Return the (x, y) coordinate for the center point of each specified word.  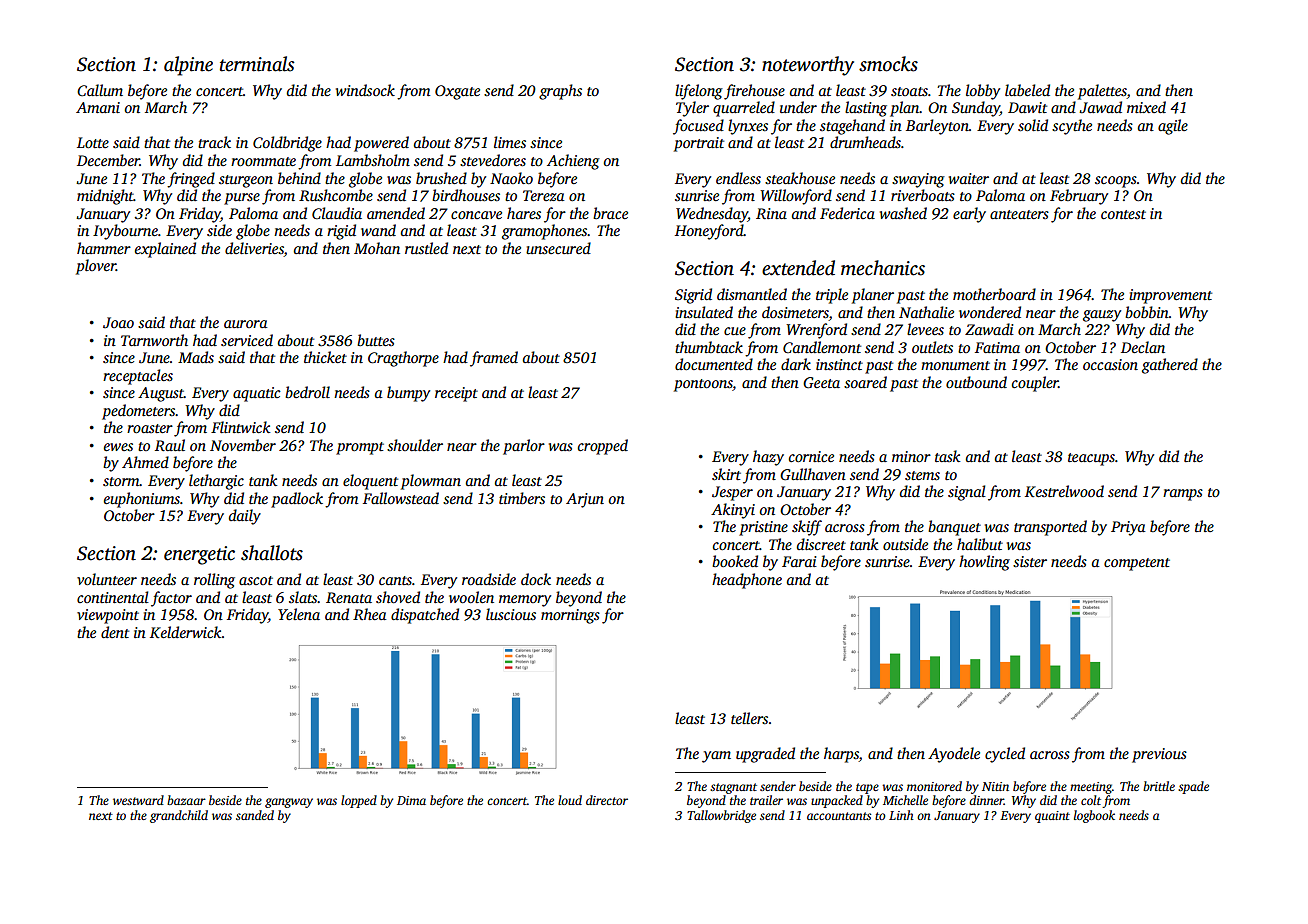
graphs (560, 92)
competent (1137, 564)
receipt (456, 394)
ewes (118, 447)
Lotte (93, 142)
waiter (969, 178)
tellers (749, 718)
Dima (411, 800)
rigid (341, 232)
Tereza (543, 195)
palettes (1102, 92)
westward (138, 800)
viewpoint (108, 616)
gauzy (1102, 316)
